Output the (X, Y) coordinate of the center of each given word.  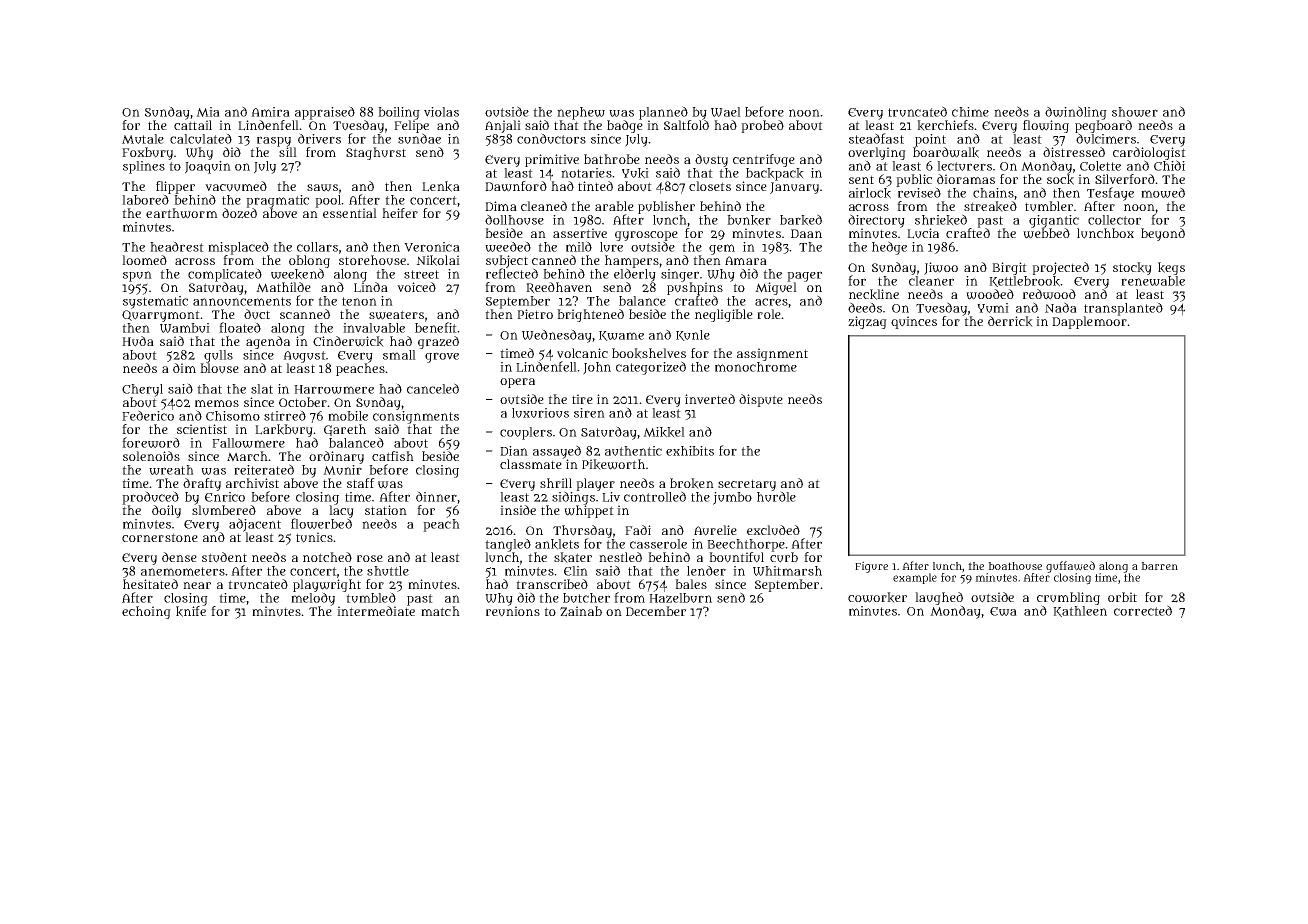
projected (1060, 268)
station (386, 510)
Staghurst (376, 153)
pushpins (695, 289)
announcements (242, 301)
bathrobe (612, 159)
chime (970, 112)
